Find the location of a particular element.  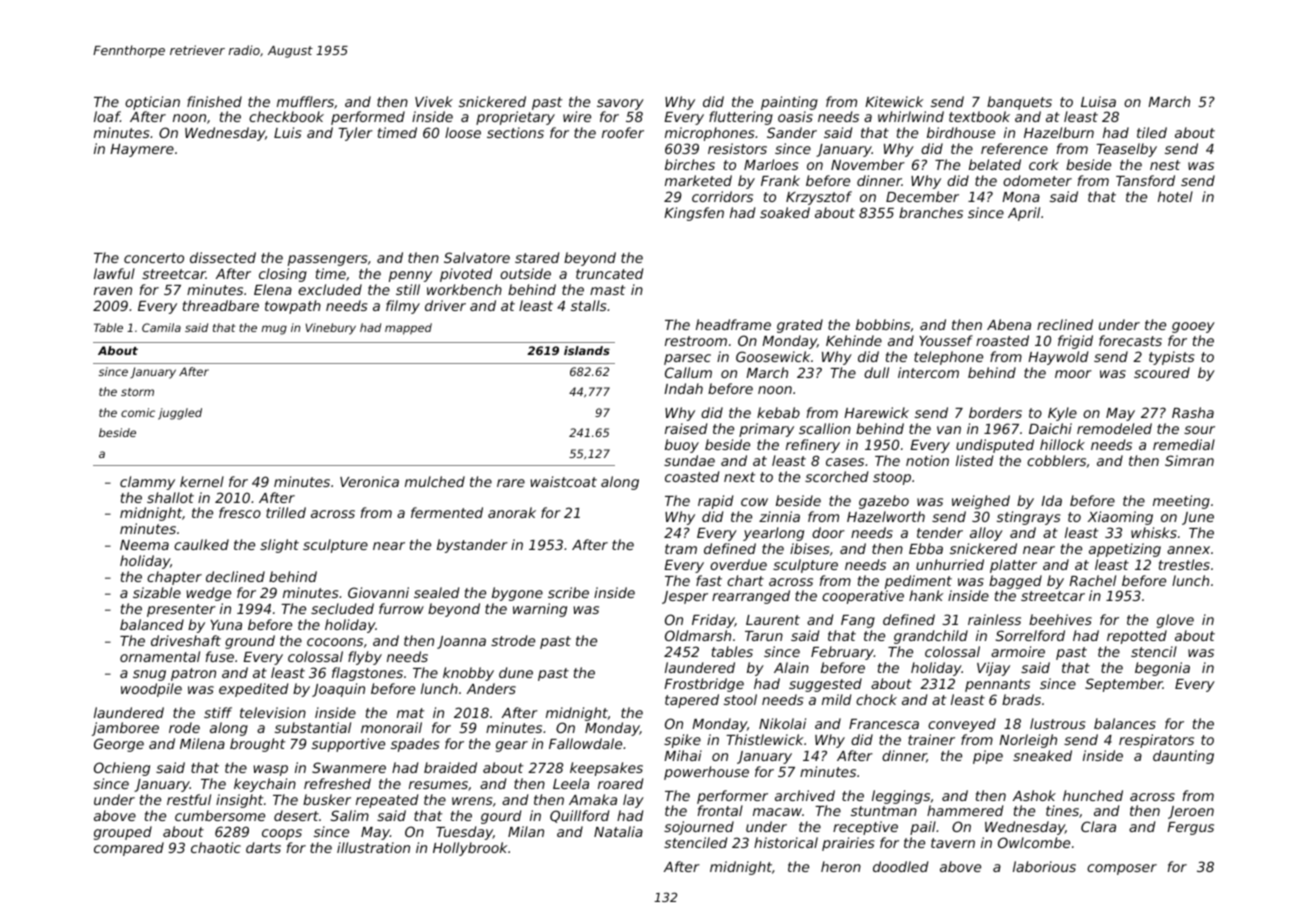

Tyler is located at coordinates (355, 134).
